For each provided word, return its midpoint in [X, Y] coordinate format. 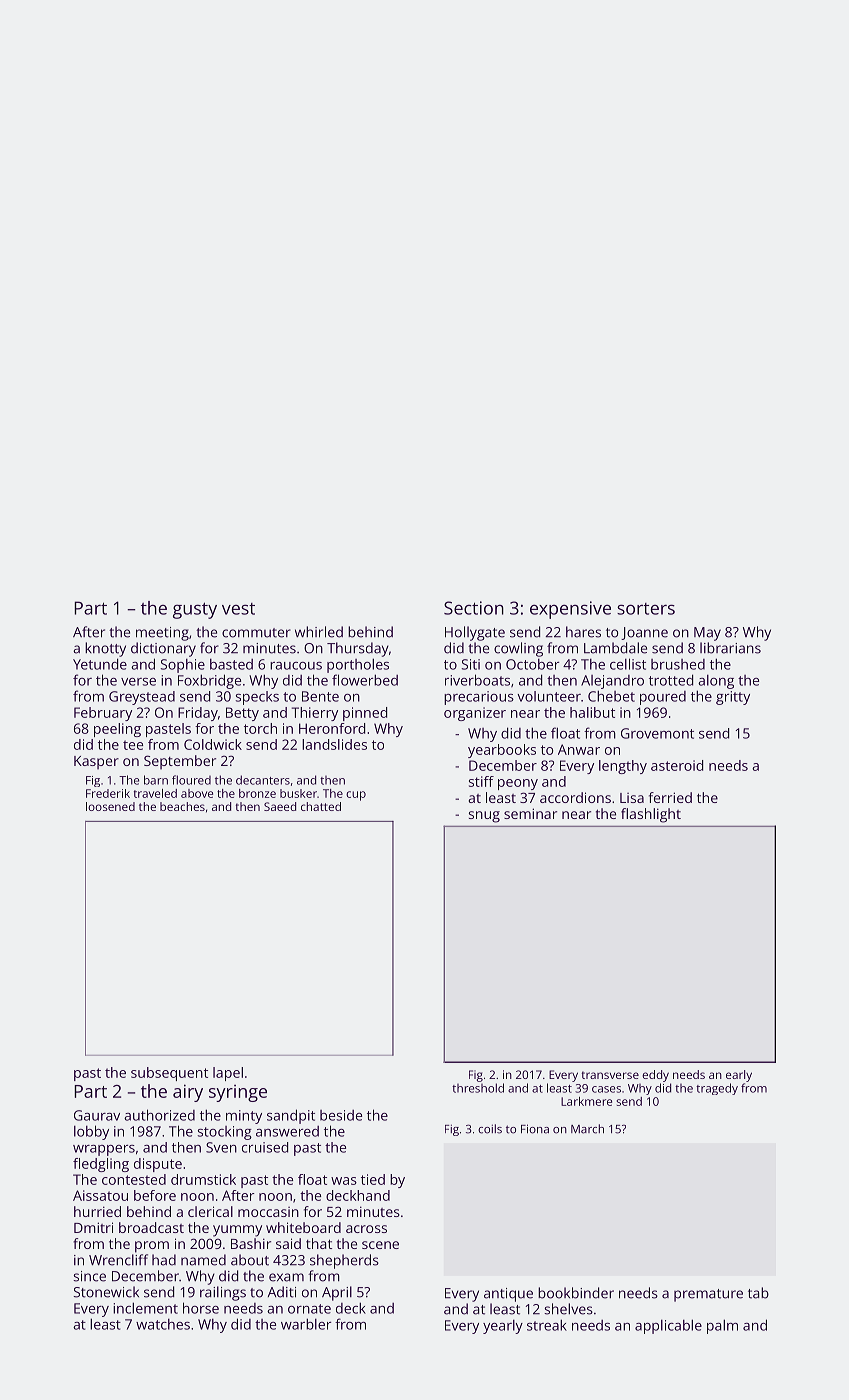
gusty [195, 610]
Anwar [579, 749]
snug [484, 817]
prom [152, 1247]
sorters [646, 609]
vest [238, 609]
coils [490, 1129]
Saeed [280, 806]
